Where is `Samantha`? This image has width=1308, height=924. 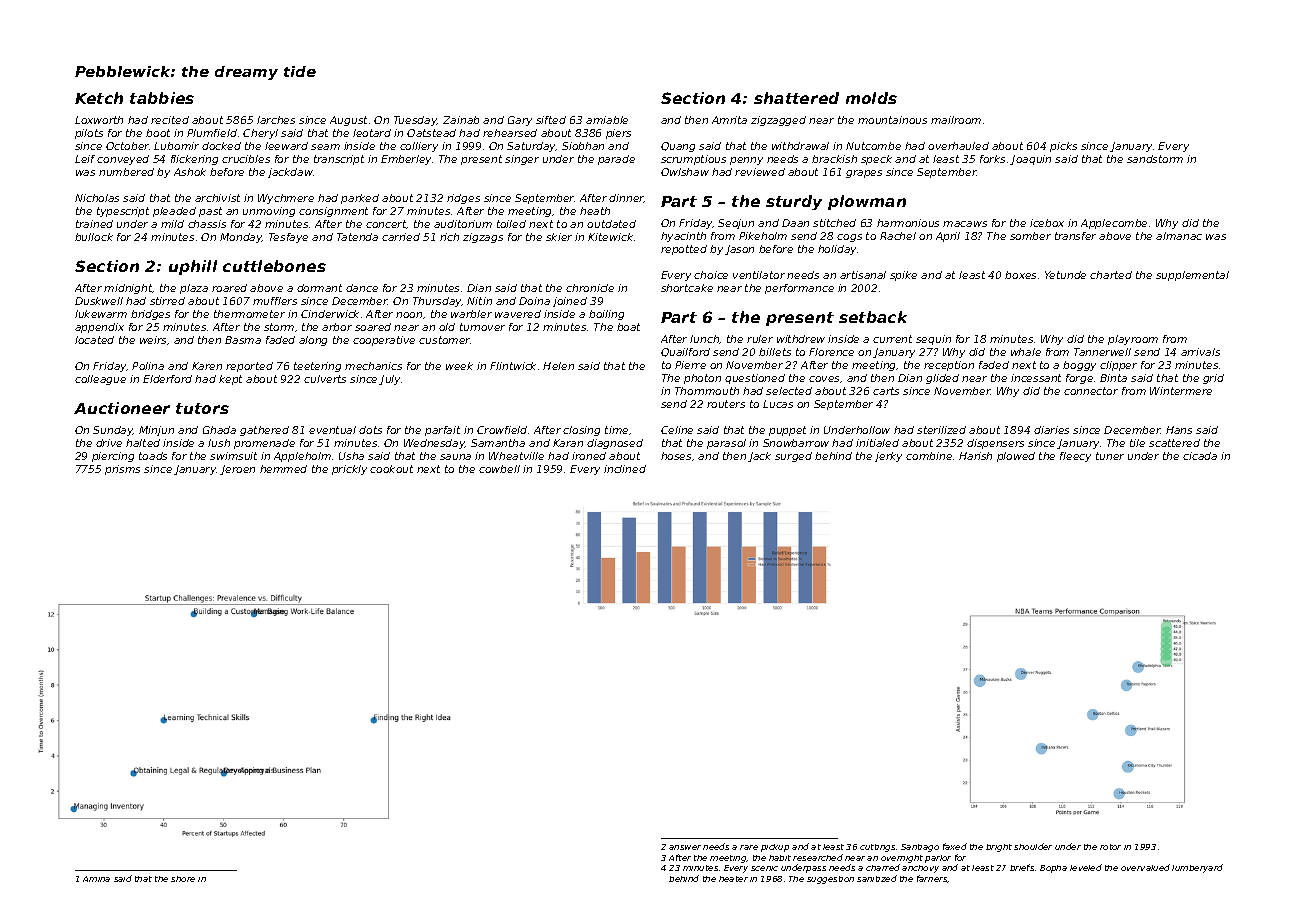
Samantha is located at coordinates (498, 443).
